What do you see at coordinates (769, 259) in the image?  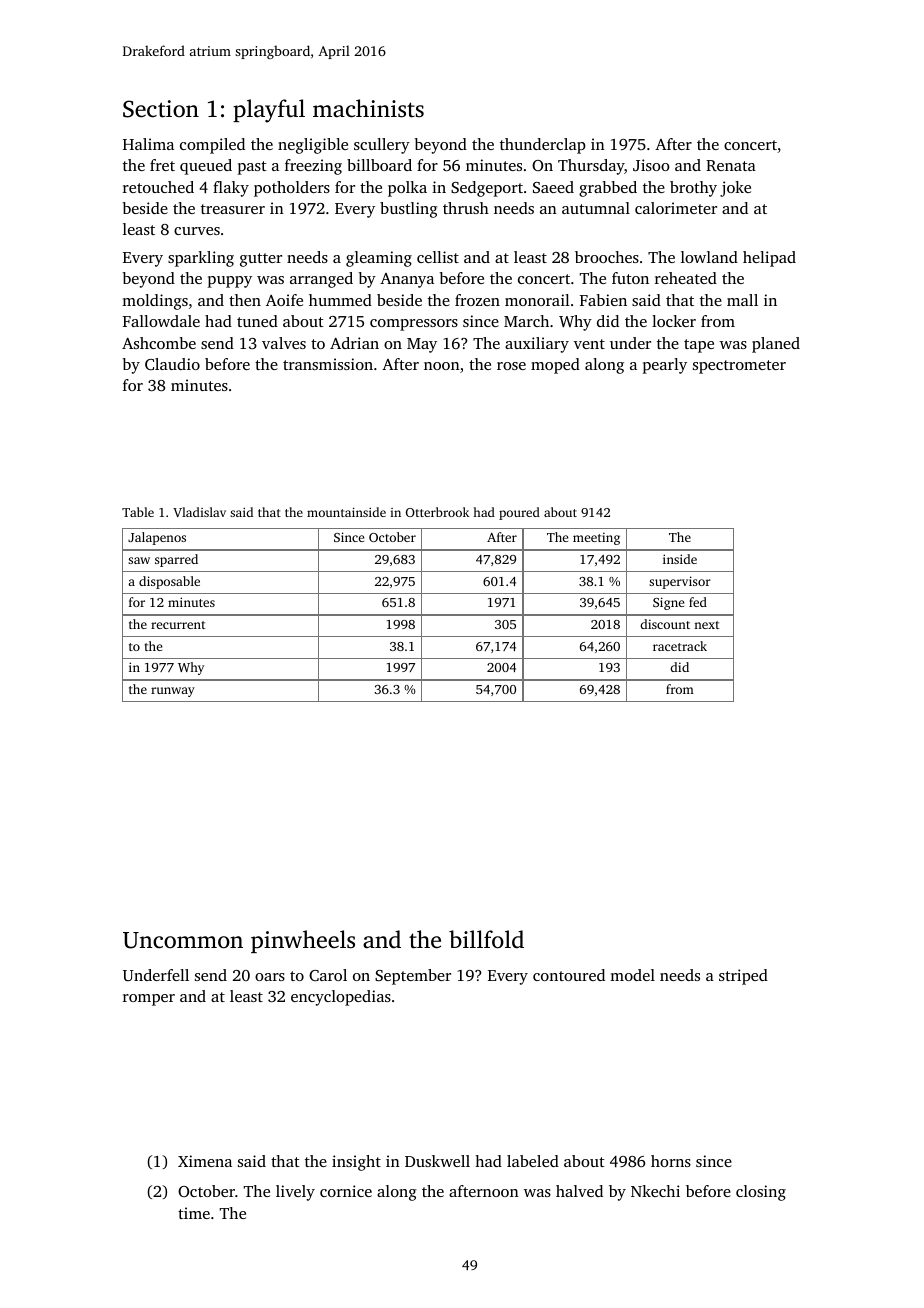 I see `helipad` at bounding box center [769, 259].
